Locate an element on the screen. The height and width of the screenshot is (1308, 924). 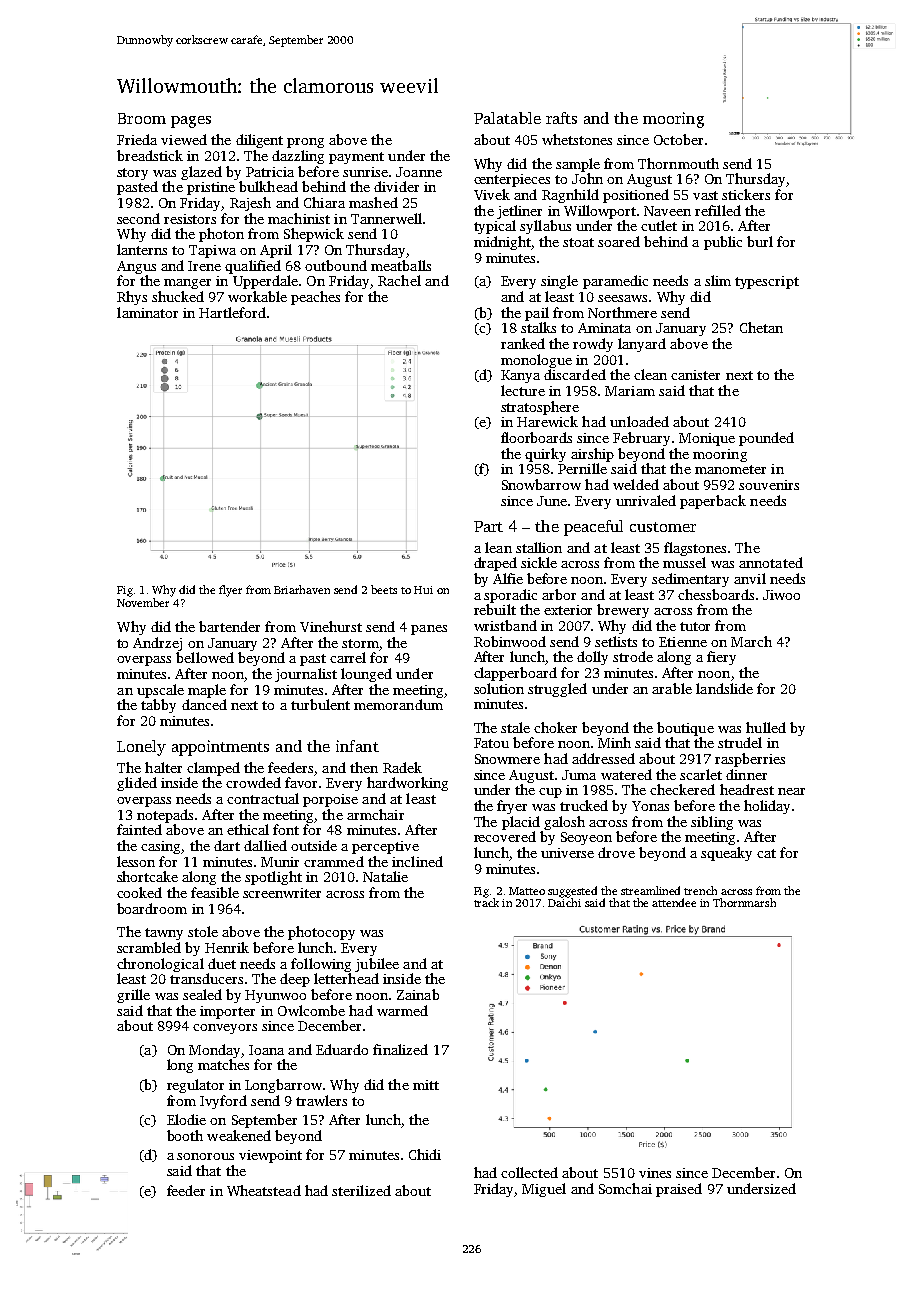
rafts is located at coordinates (561, 118).
